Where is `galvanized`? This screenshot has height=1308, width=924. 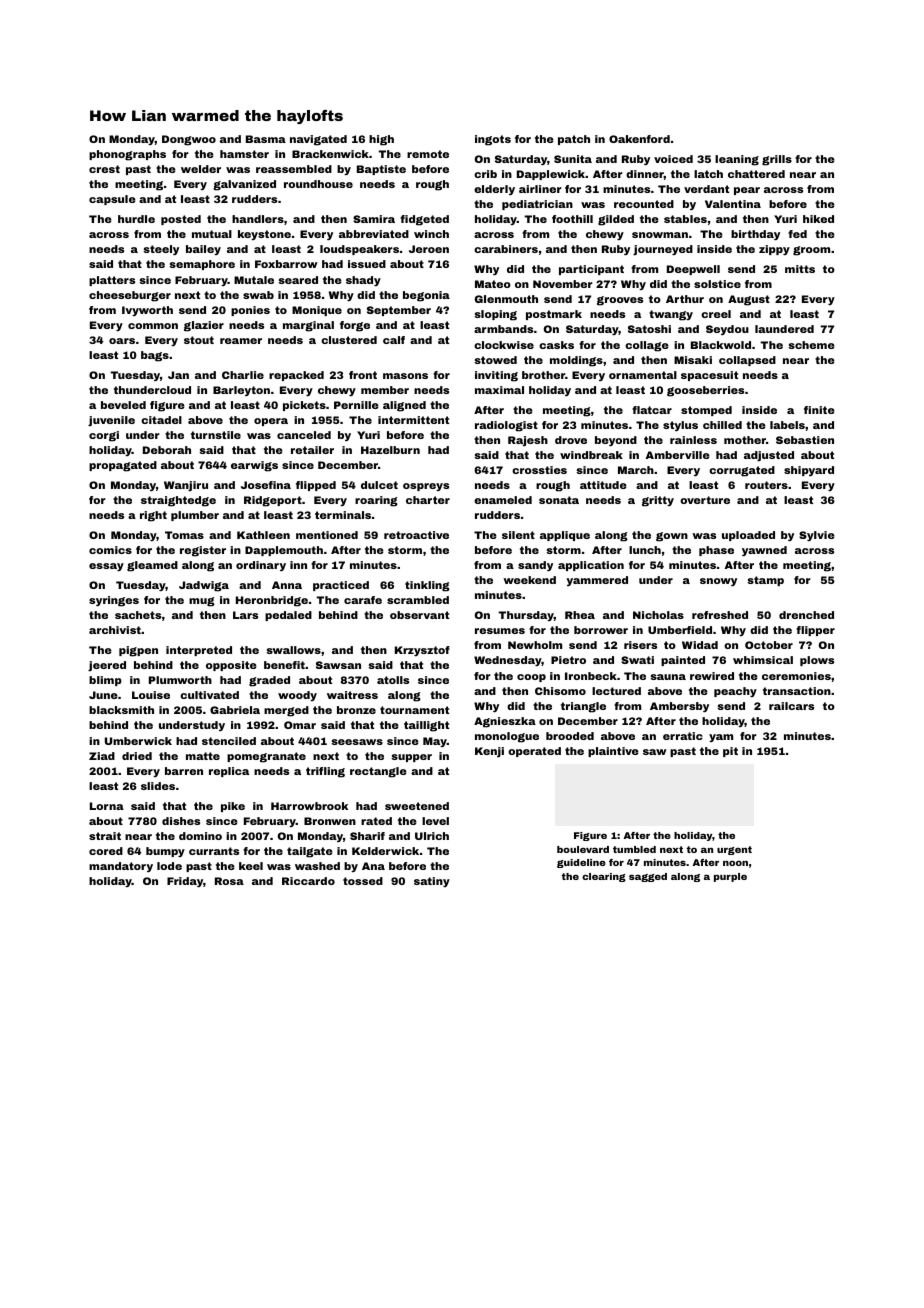
galvanized is located at coordinates (244, 185).
